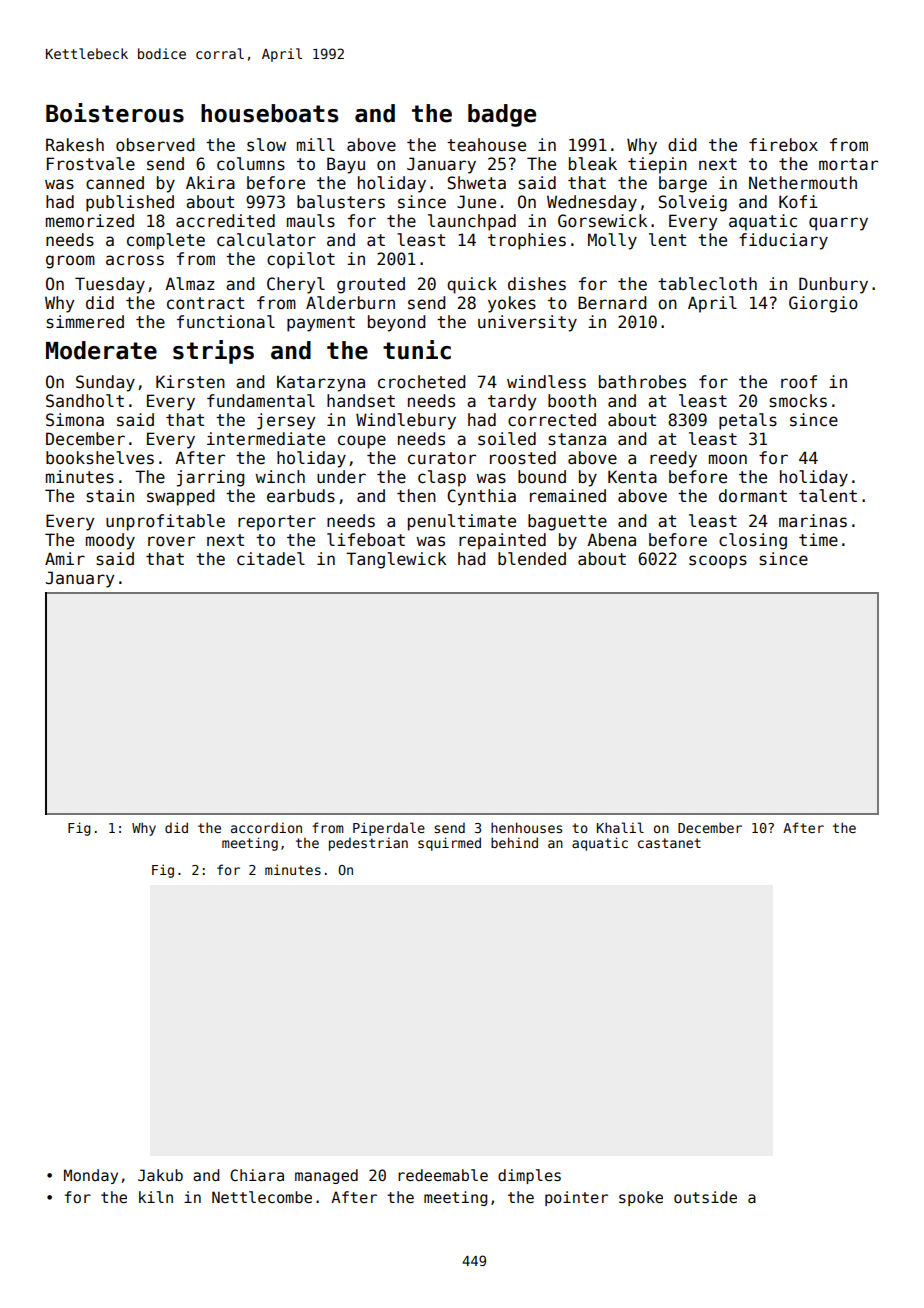 Image resolution: width=924 pixels, height=1308 pixels. Describe the element at coordinates (823, 304) in the document. I see `Giorgio` at that location.
